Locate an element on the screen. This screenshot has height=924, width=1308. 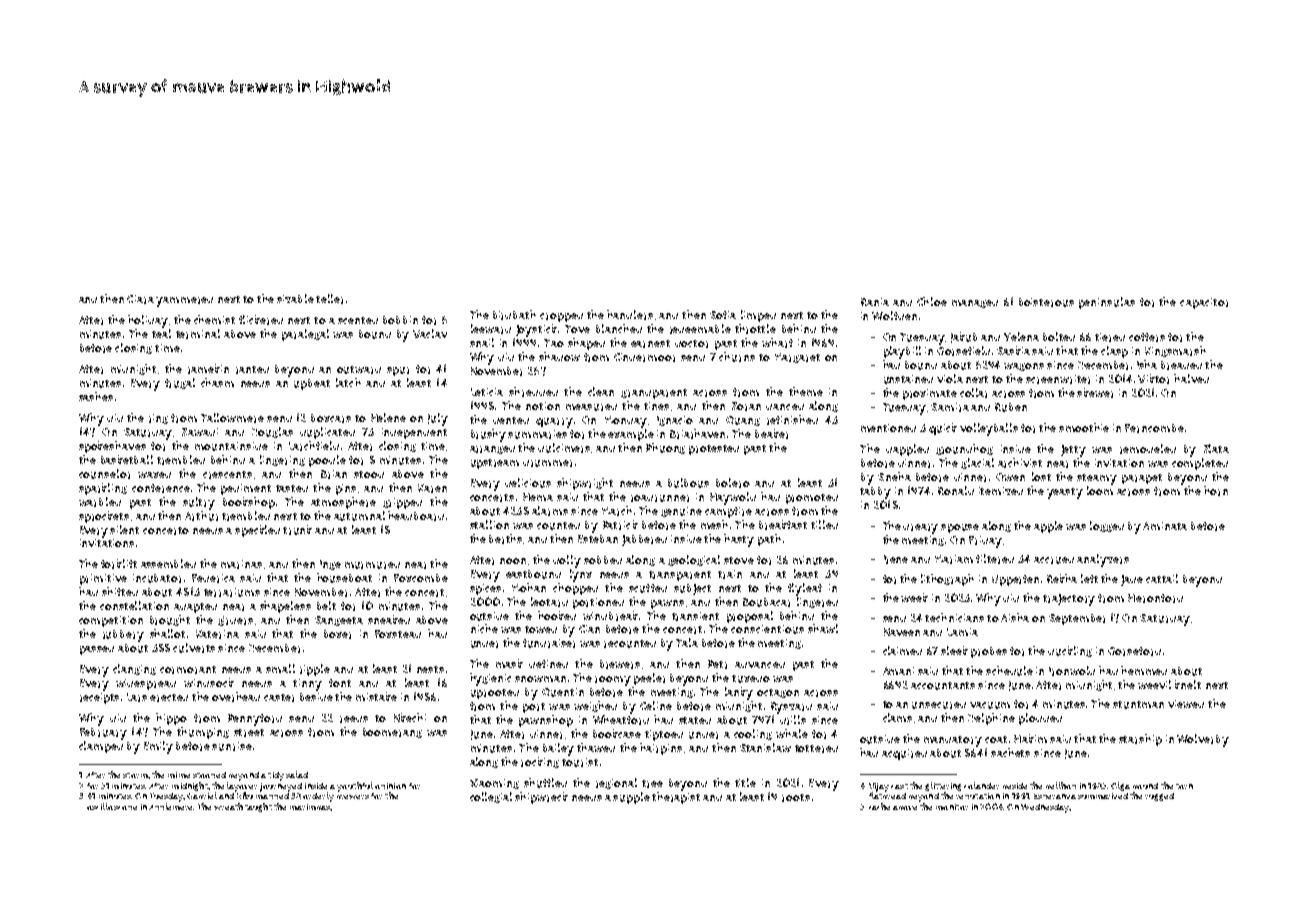
stuntman is located at coordinates (1138, 705).
